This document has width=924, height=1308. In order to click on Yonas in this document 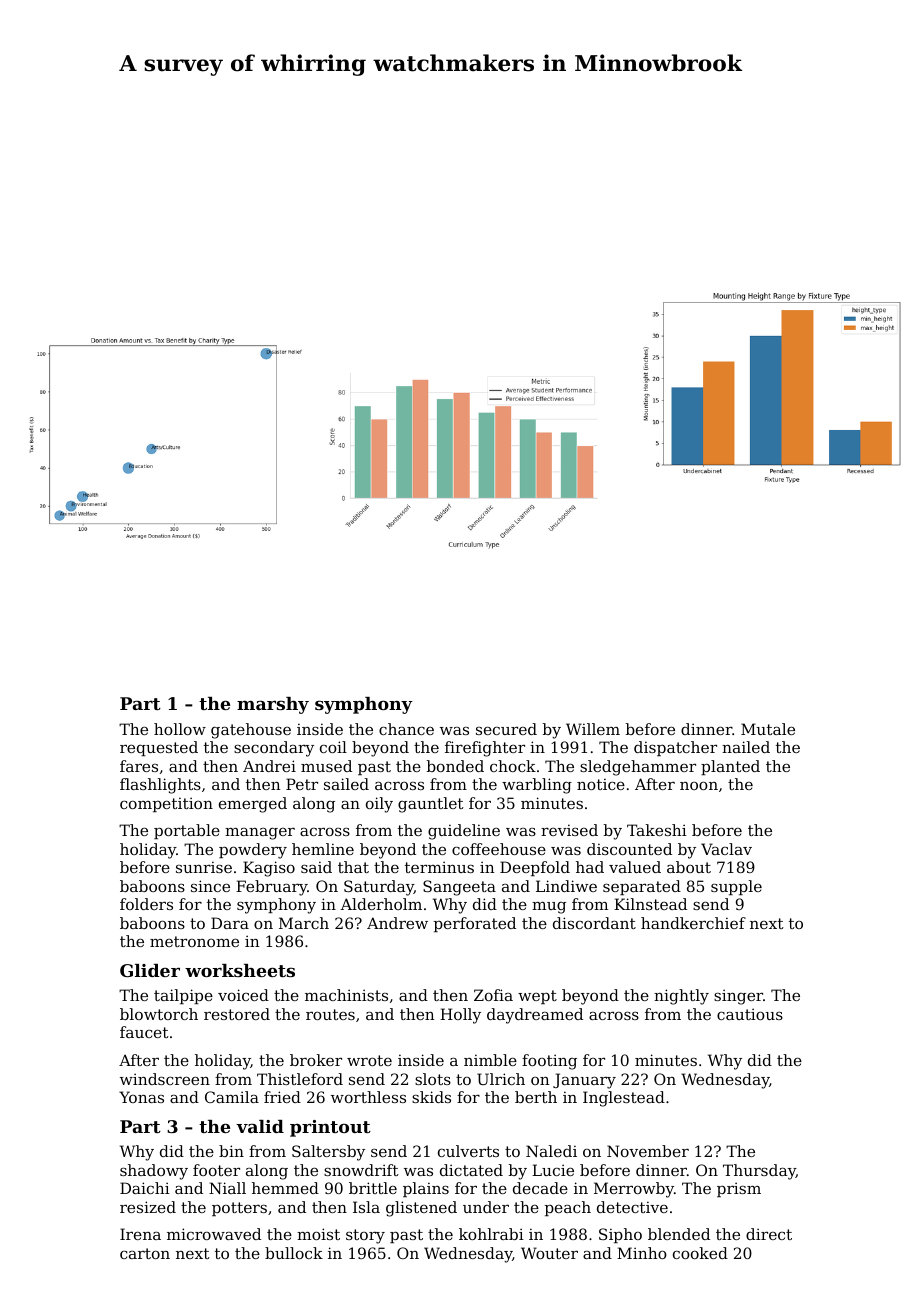, I will do `click(141, 1097)`.
